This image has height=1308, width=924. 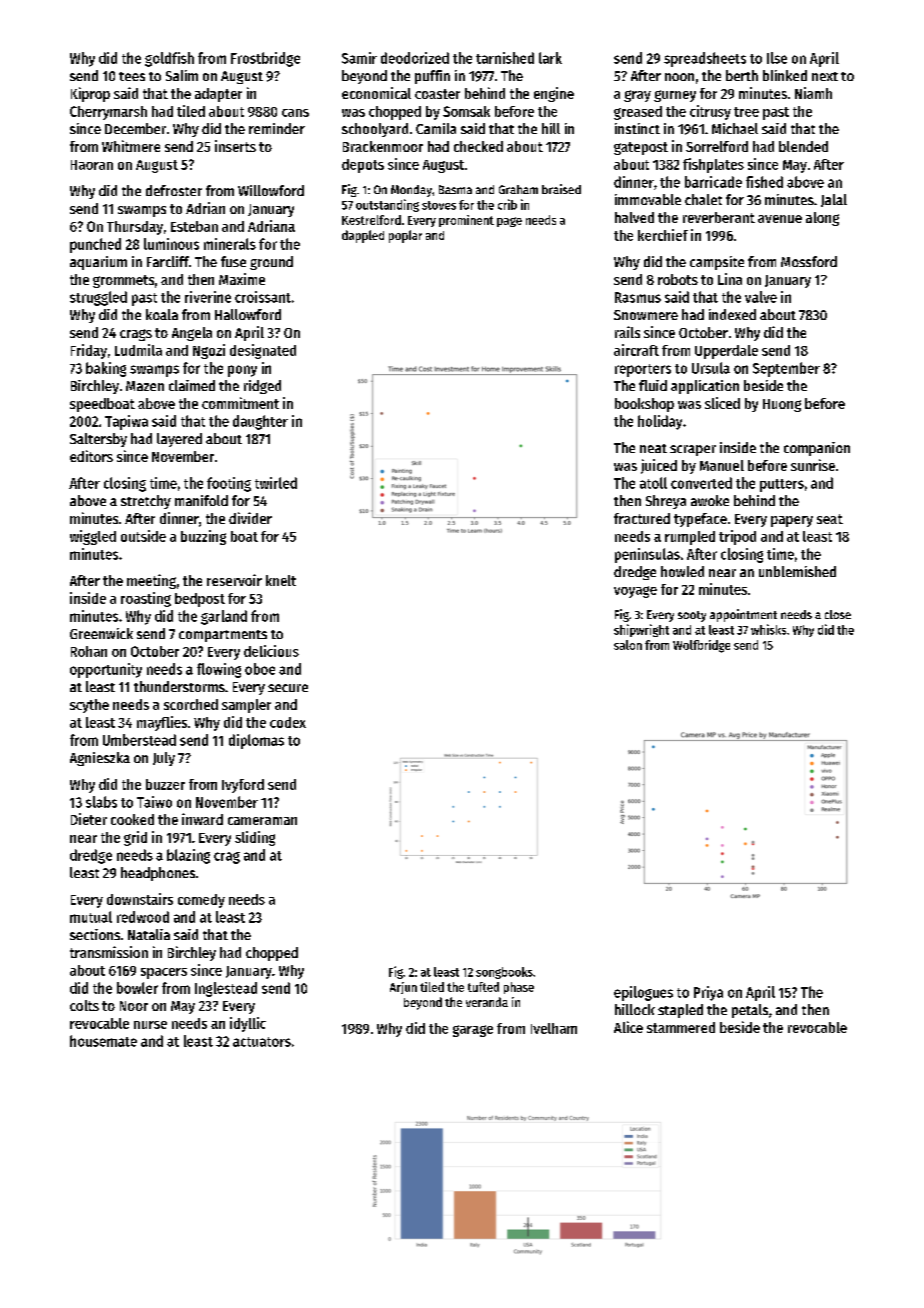 What do you see at coordinates (288, 722) in the image?
I see `codex` at bounding box center [288, 722].
